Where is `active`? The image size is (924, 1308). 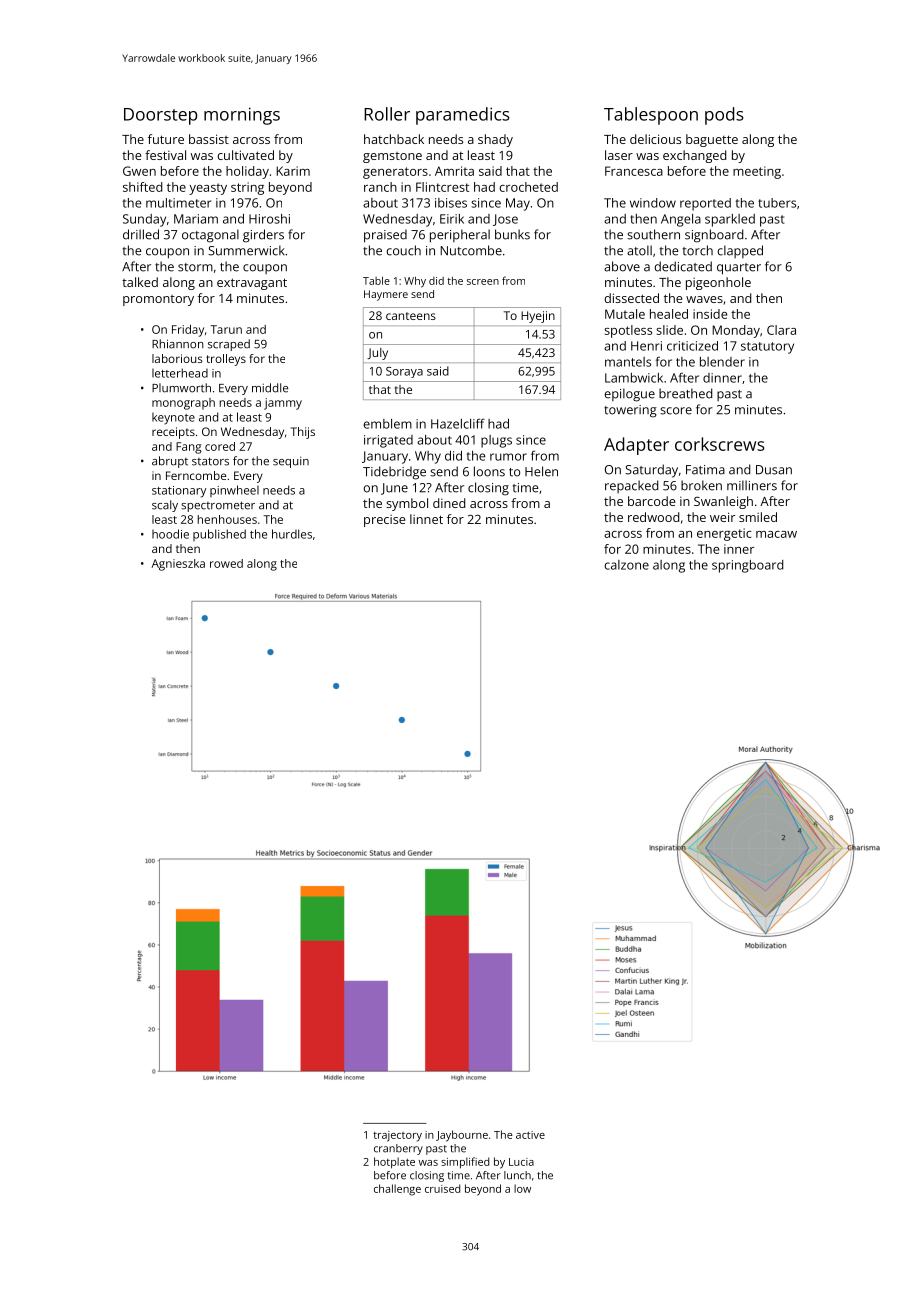 active is located at coordinates (530, 1135).
